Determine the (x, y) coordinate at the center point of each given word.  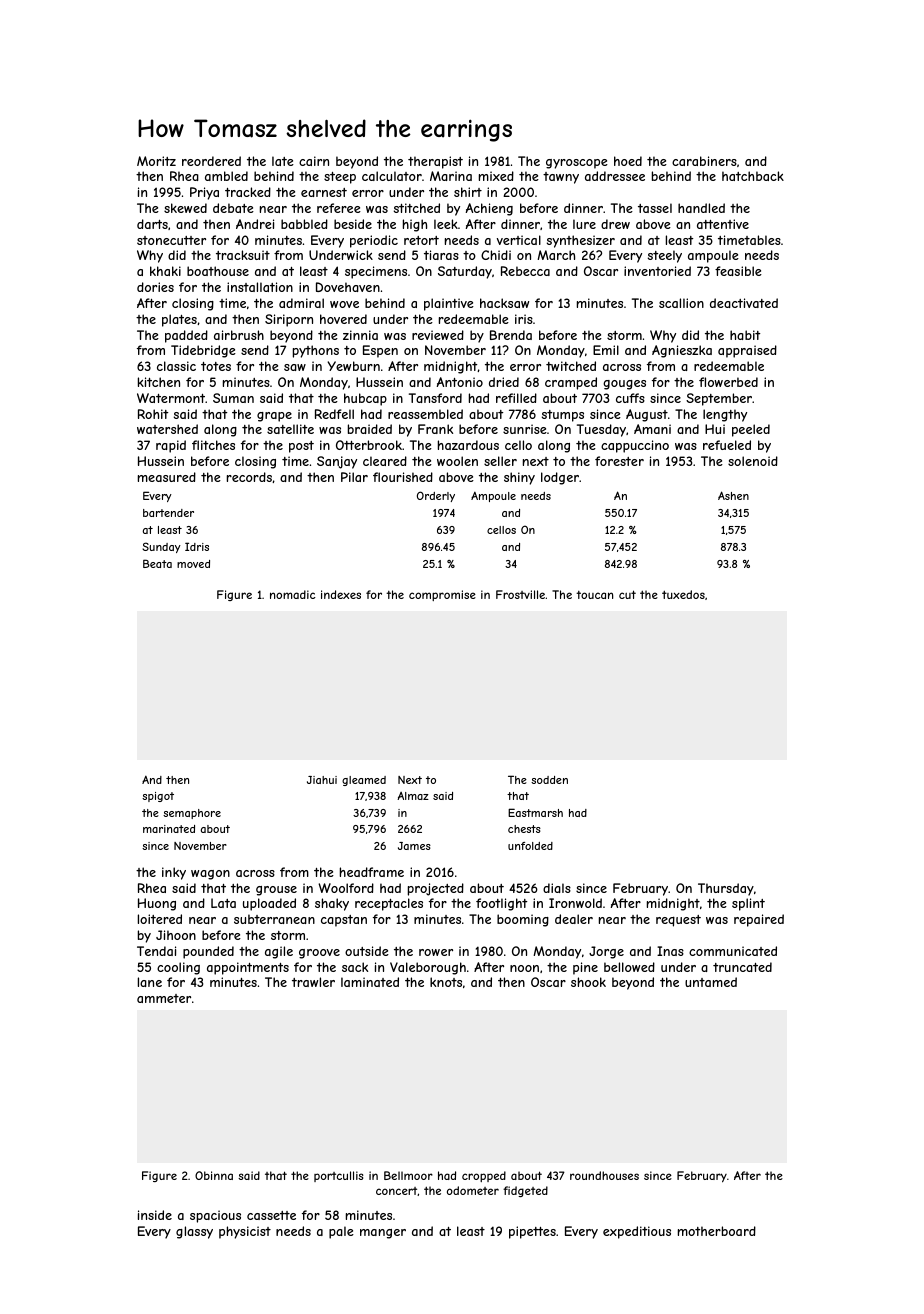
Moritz (156, 161)
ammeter (164, 998)
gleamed (364, 781)
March (556, 255)
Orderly (436, 496)
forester (619, 461)
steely (665, 256)
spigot (158, 797)
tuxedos (683, 594)
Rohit (153, 414)
